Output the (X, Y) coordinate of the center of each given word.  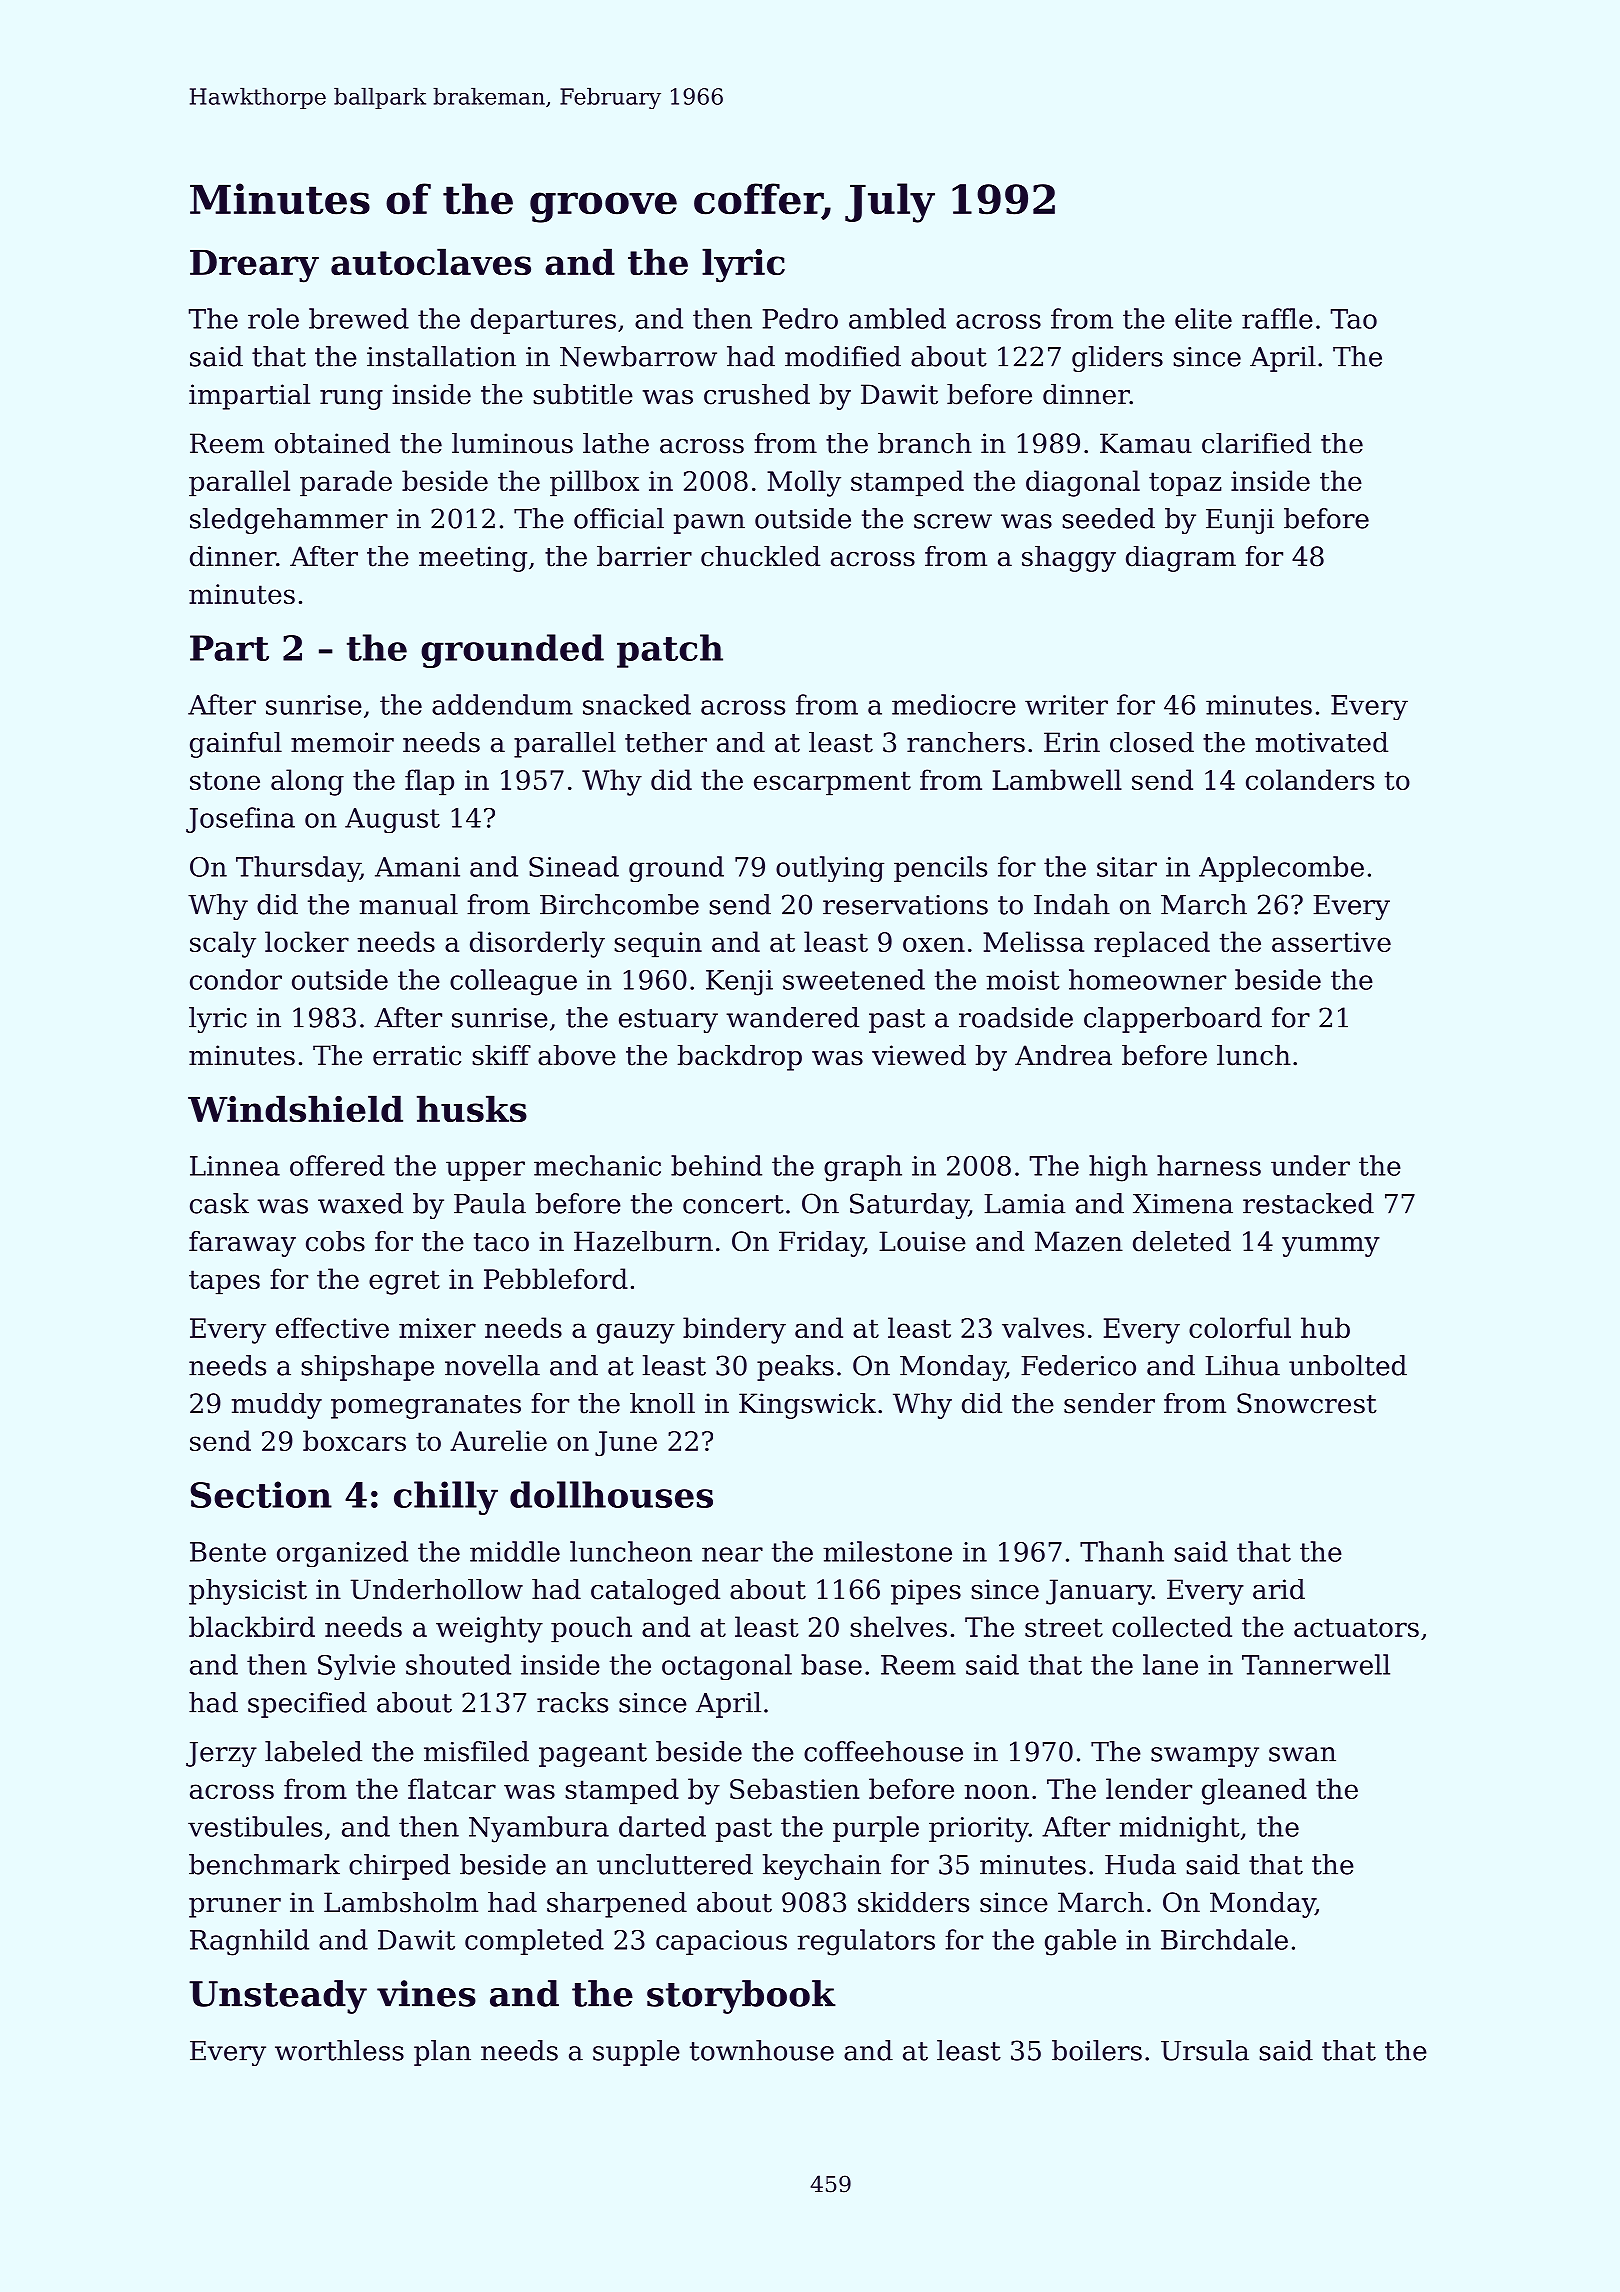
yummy (1331, 1247)
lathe (616, 443)
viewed (919, 1055)
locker (307, 941)
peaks (795, 1368)
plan (442, 2053)
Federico (1078, 1365)
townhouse (762, 2050)
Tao (1354, 319)
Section (261, 1494)
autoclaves (431, 261)
